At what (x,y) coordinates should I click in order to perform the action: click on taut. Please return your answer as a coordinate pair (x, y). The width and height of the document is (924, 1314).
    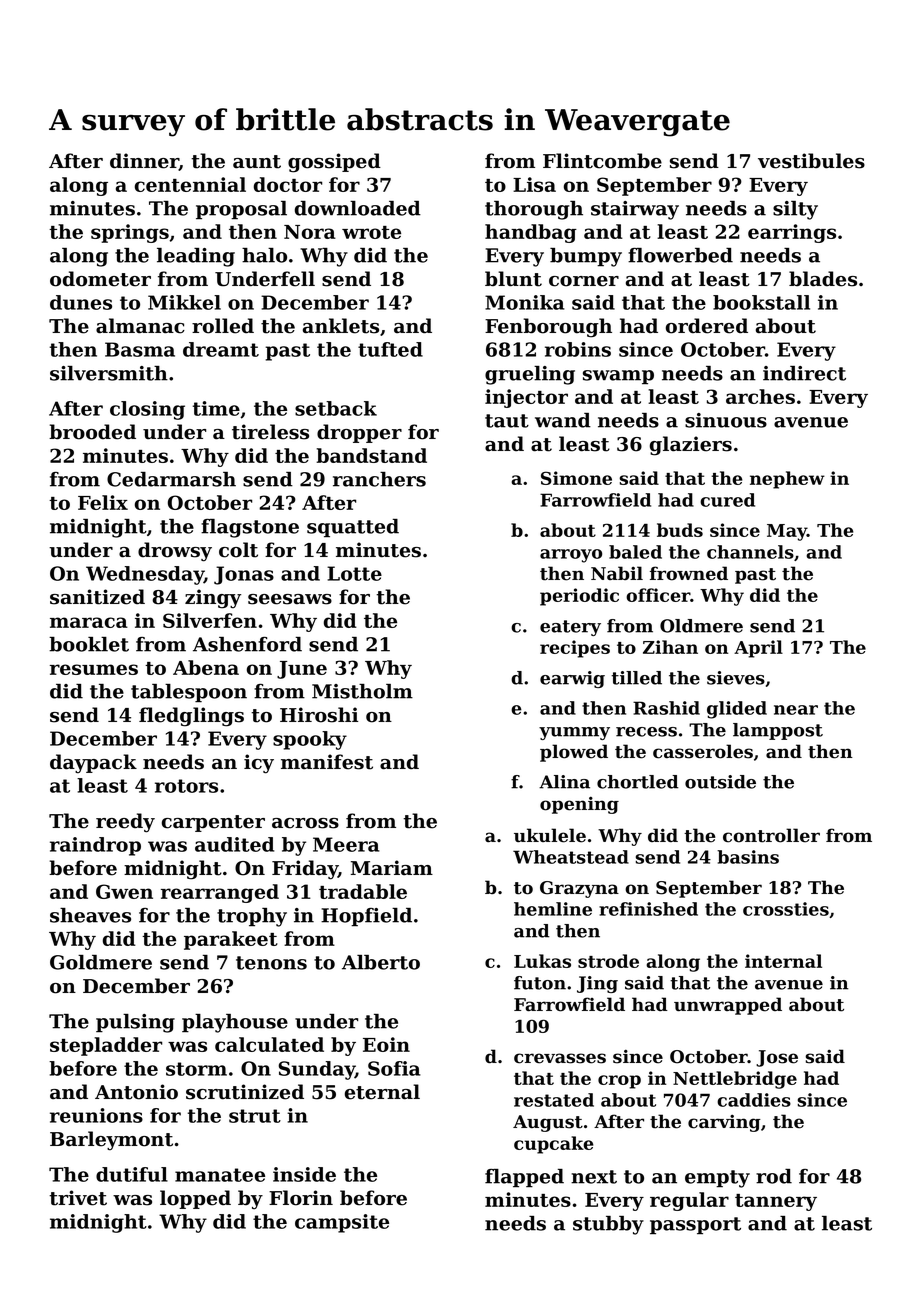
    Looking at the image, I should click on (507, 421).
